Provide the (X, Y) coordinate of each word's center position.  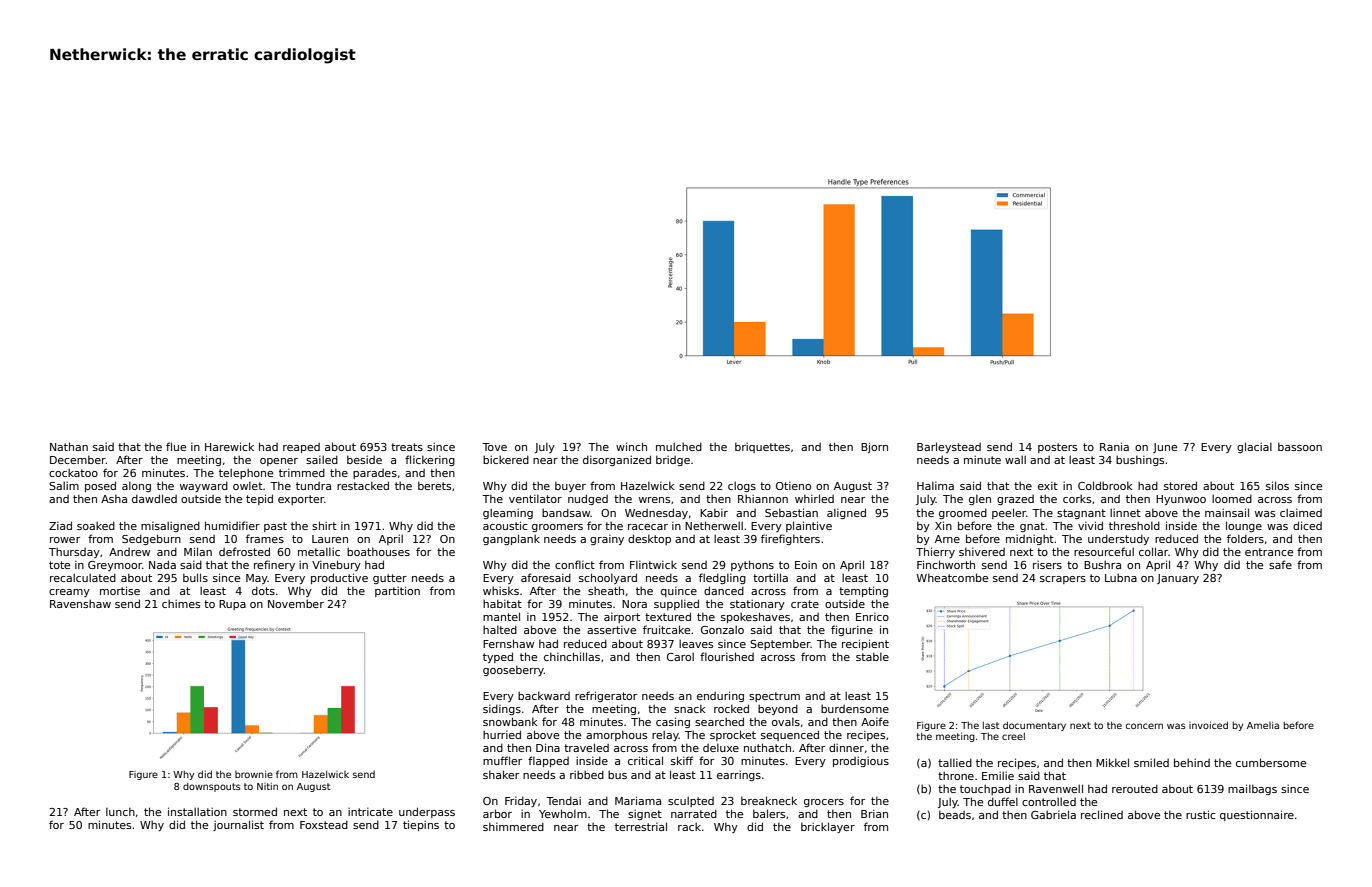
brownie (254, 774)
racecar (648, 527)
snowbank (510, 721)
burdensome (855, 708)
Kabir (714, 512)
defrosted (244, 551)
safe (1280, 564)
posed (100, 486)
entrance (1269, 552)
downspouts (212, 787)
